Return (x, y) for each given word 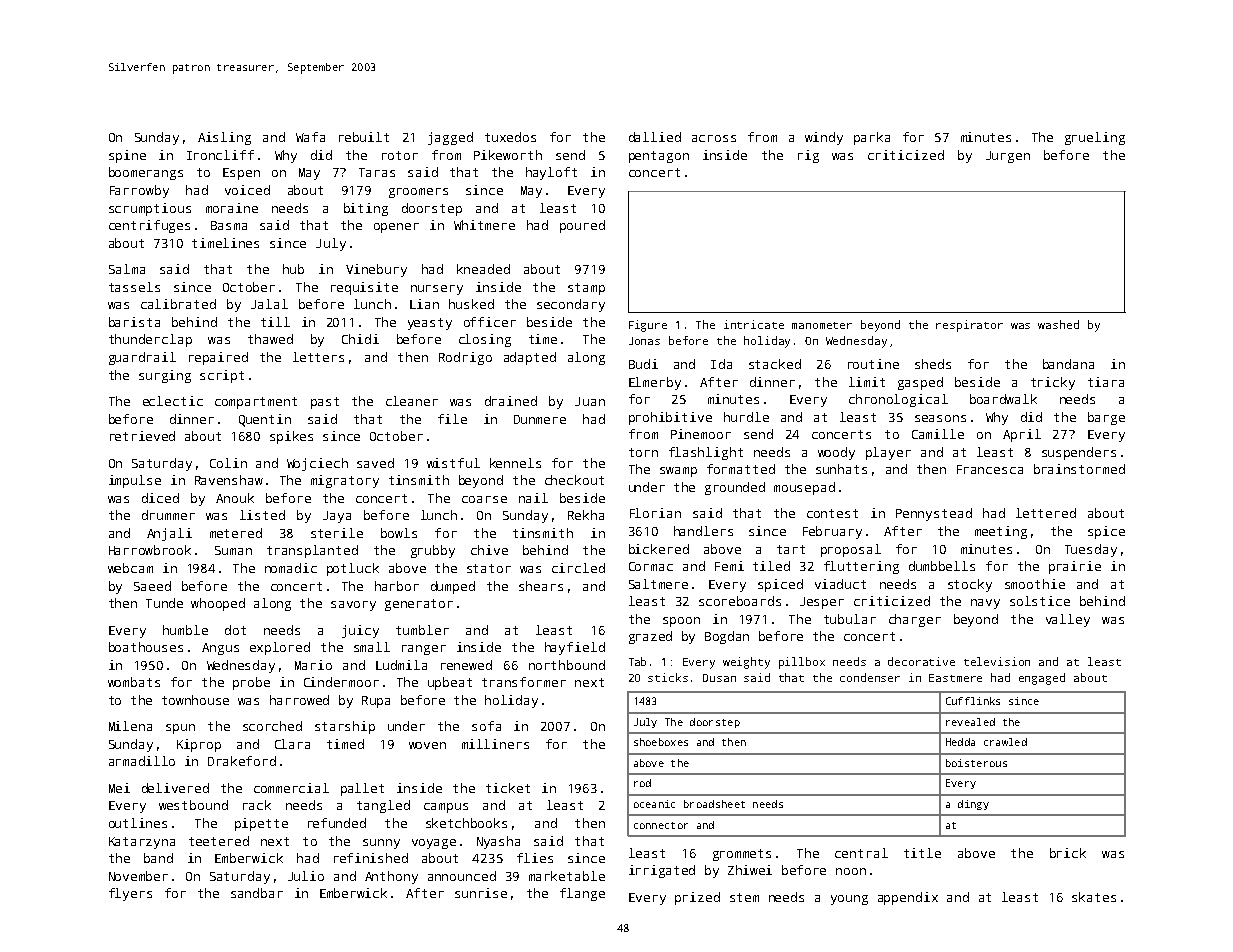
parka (872, 138)
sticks (668, 677)
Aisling (224, 138)
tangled (383, 806)
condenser (870, 677)
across (714, 138)
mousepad (804, 488)
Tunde (164, 603)
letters (318, 357)
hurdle (746, 417)
